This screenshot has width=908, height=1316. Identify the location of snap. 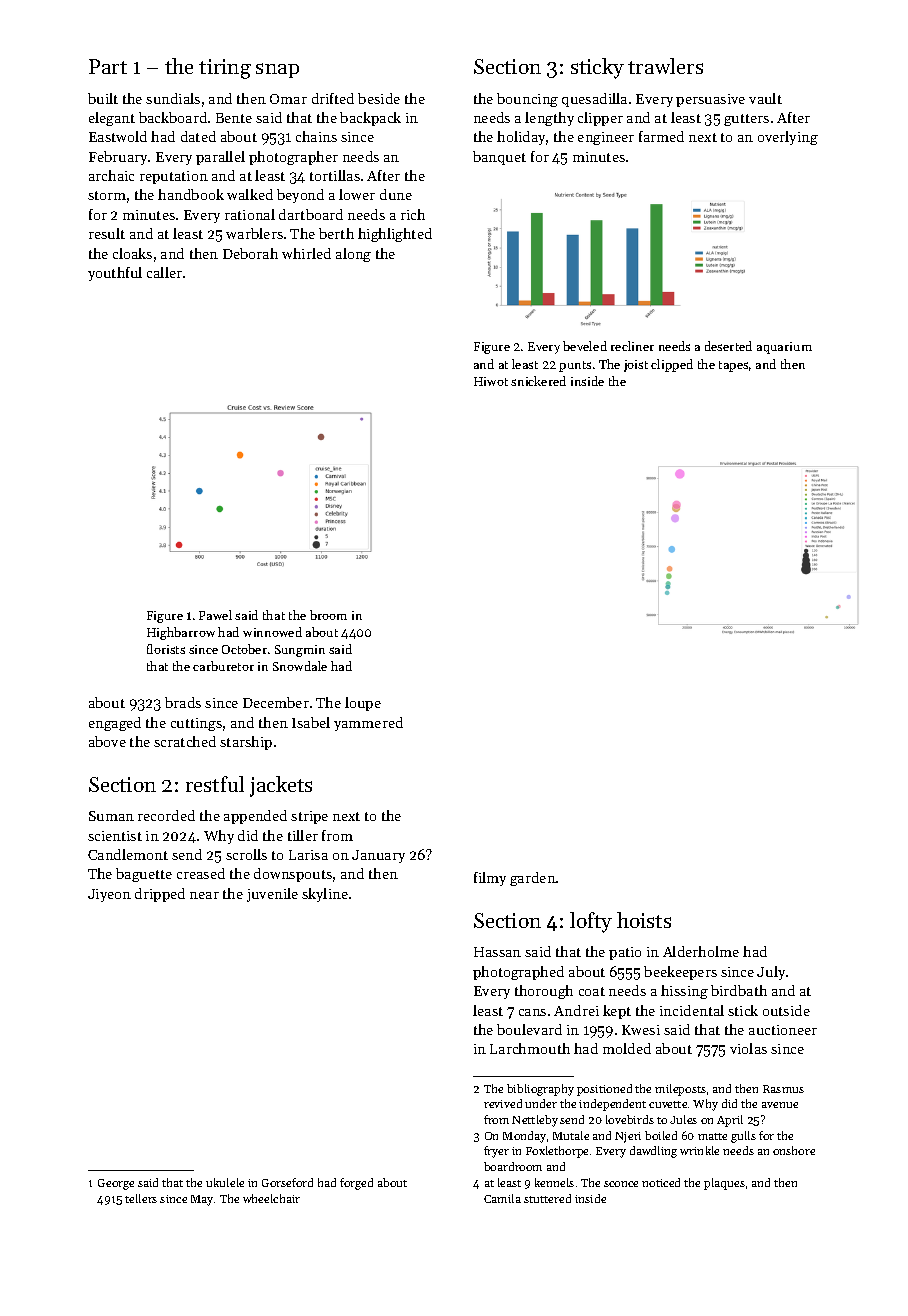
(277, 70).
